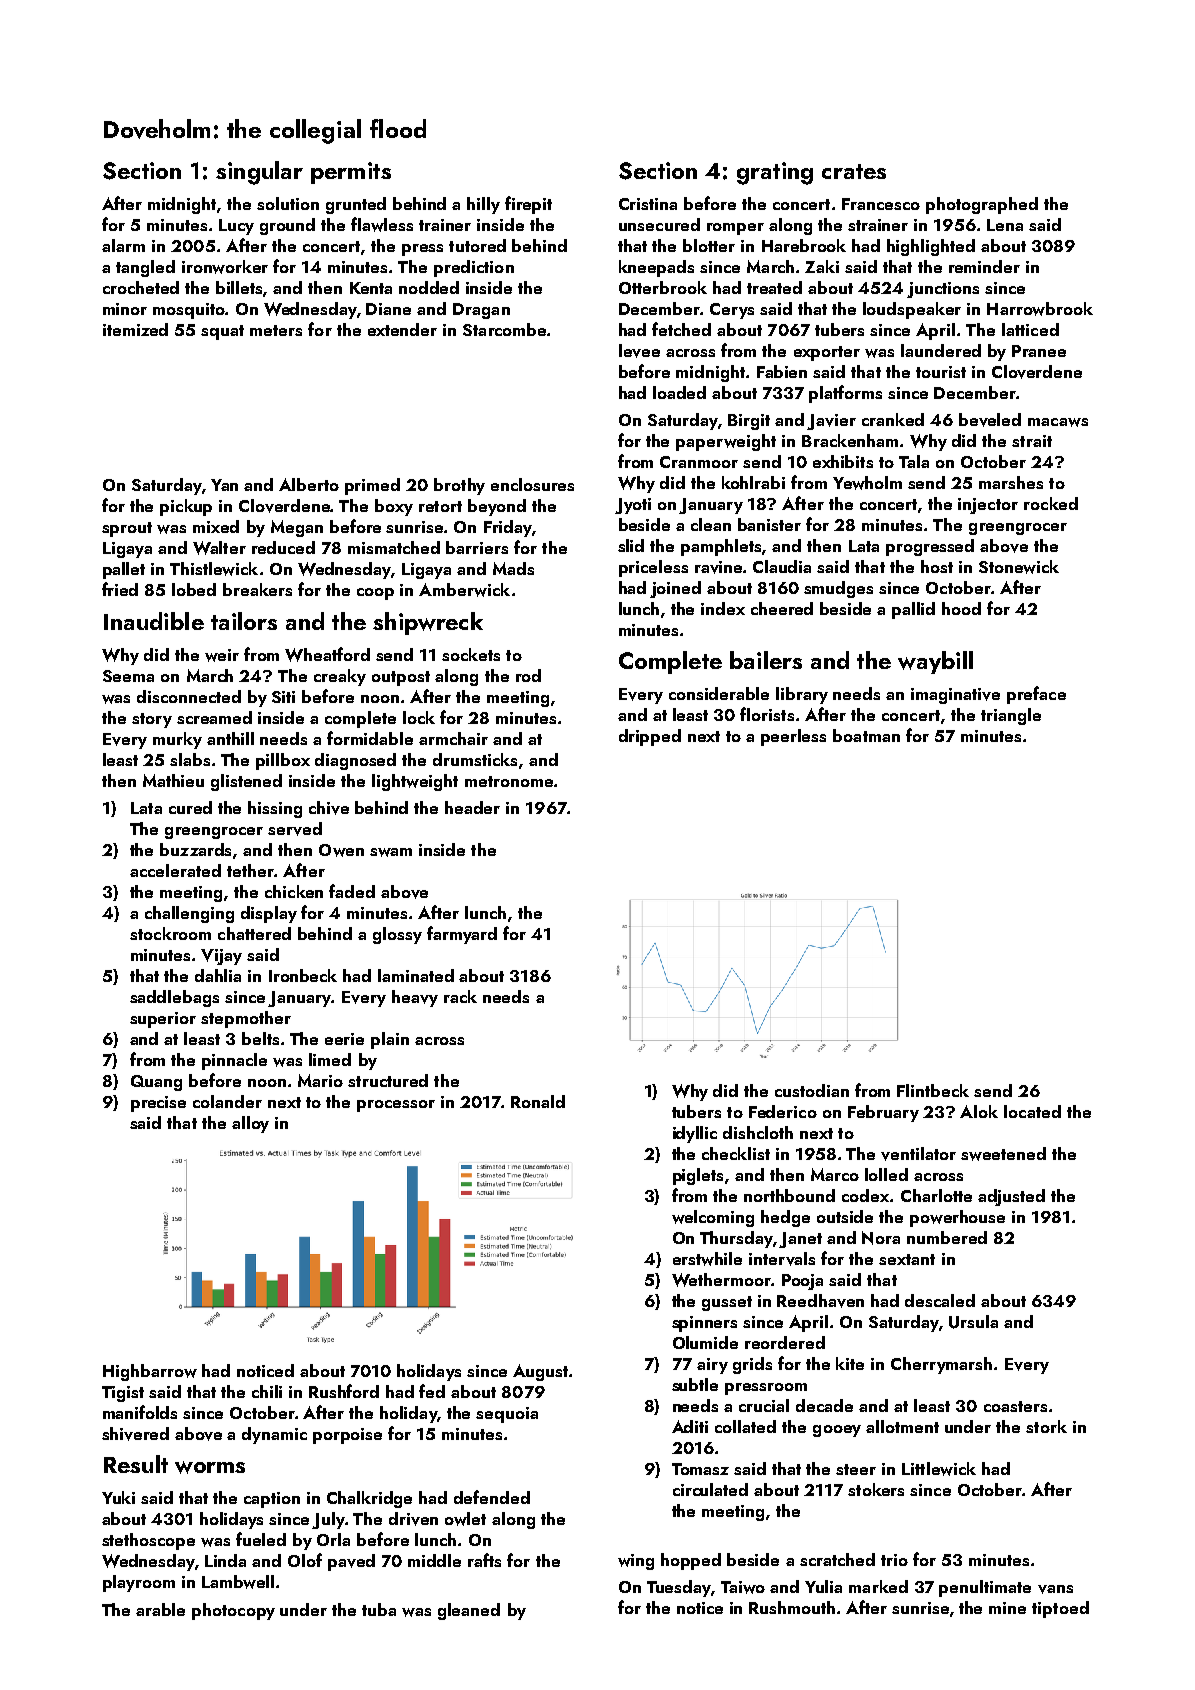 Image resolution: width=1195 pixels, height=1690 pixels. What do you see at coordinates (727, 1303) in the image?
I see `gusset` at bounding box center [727, 1303].
